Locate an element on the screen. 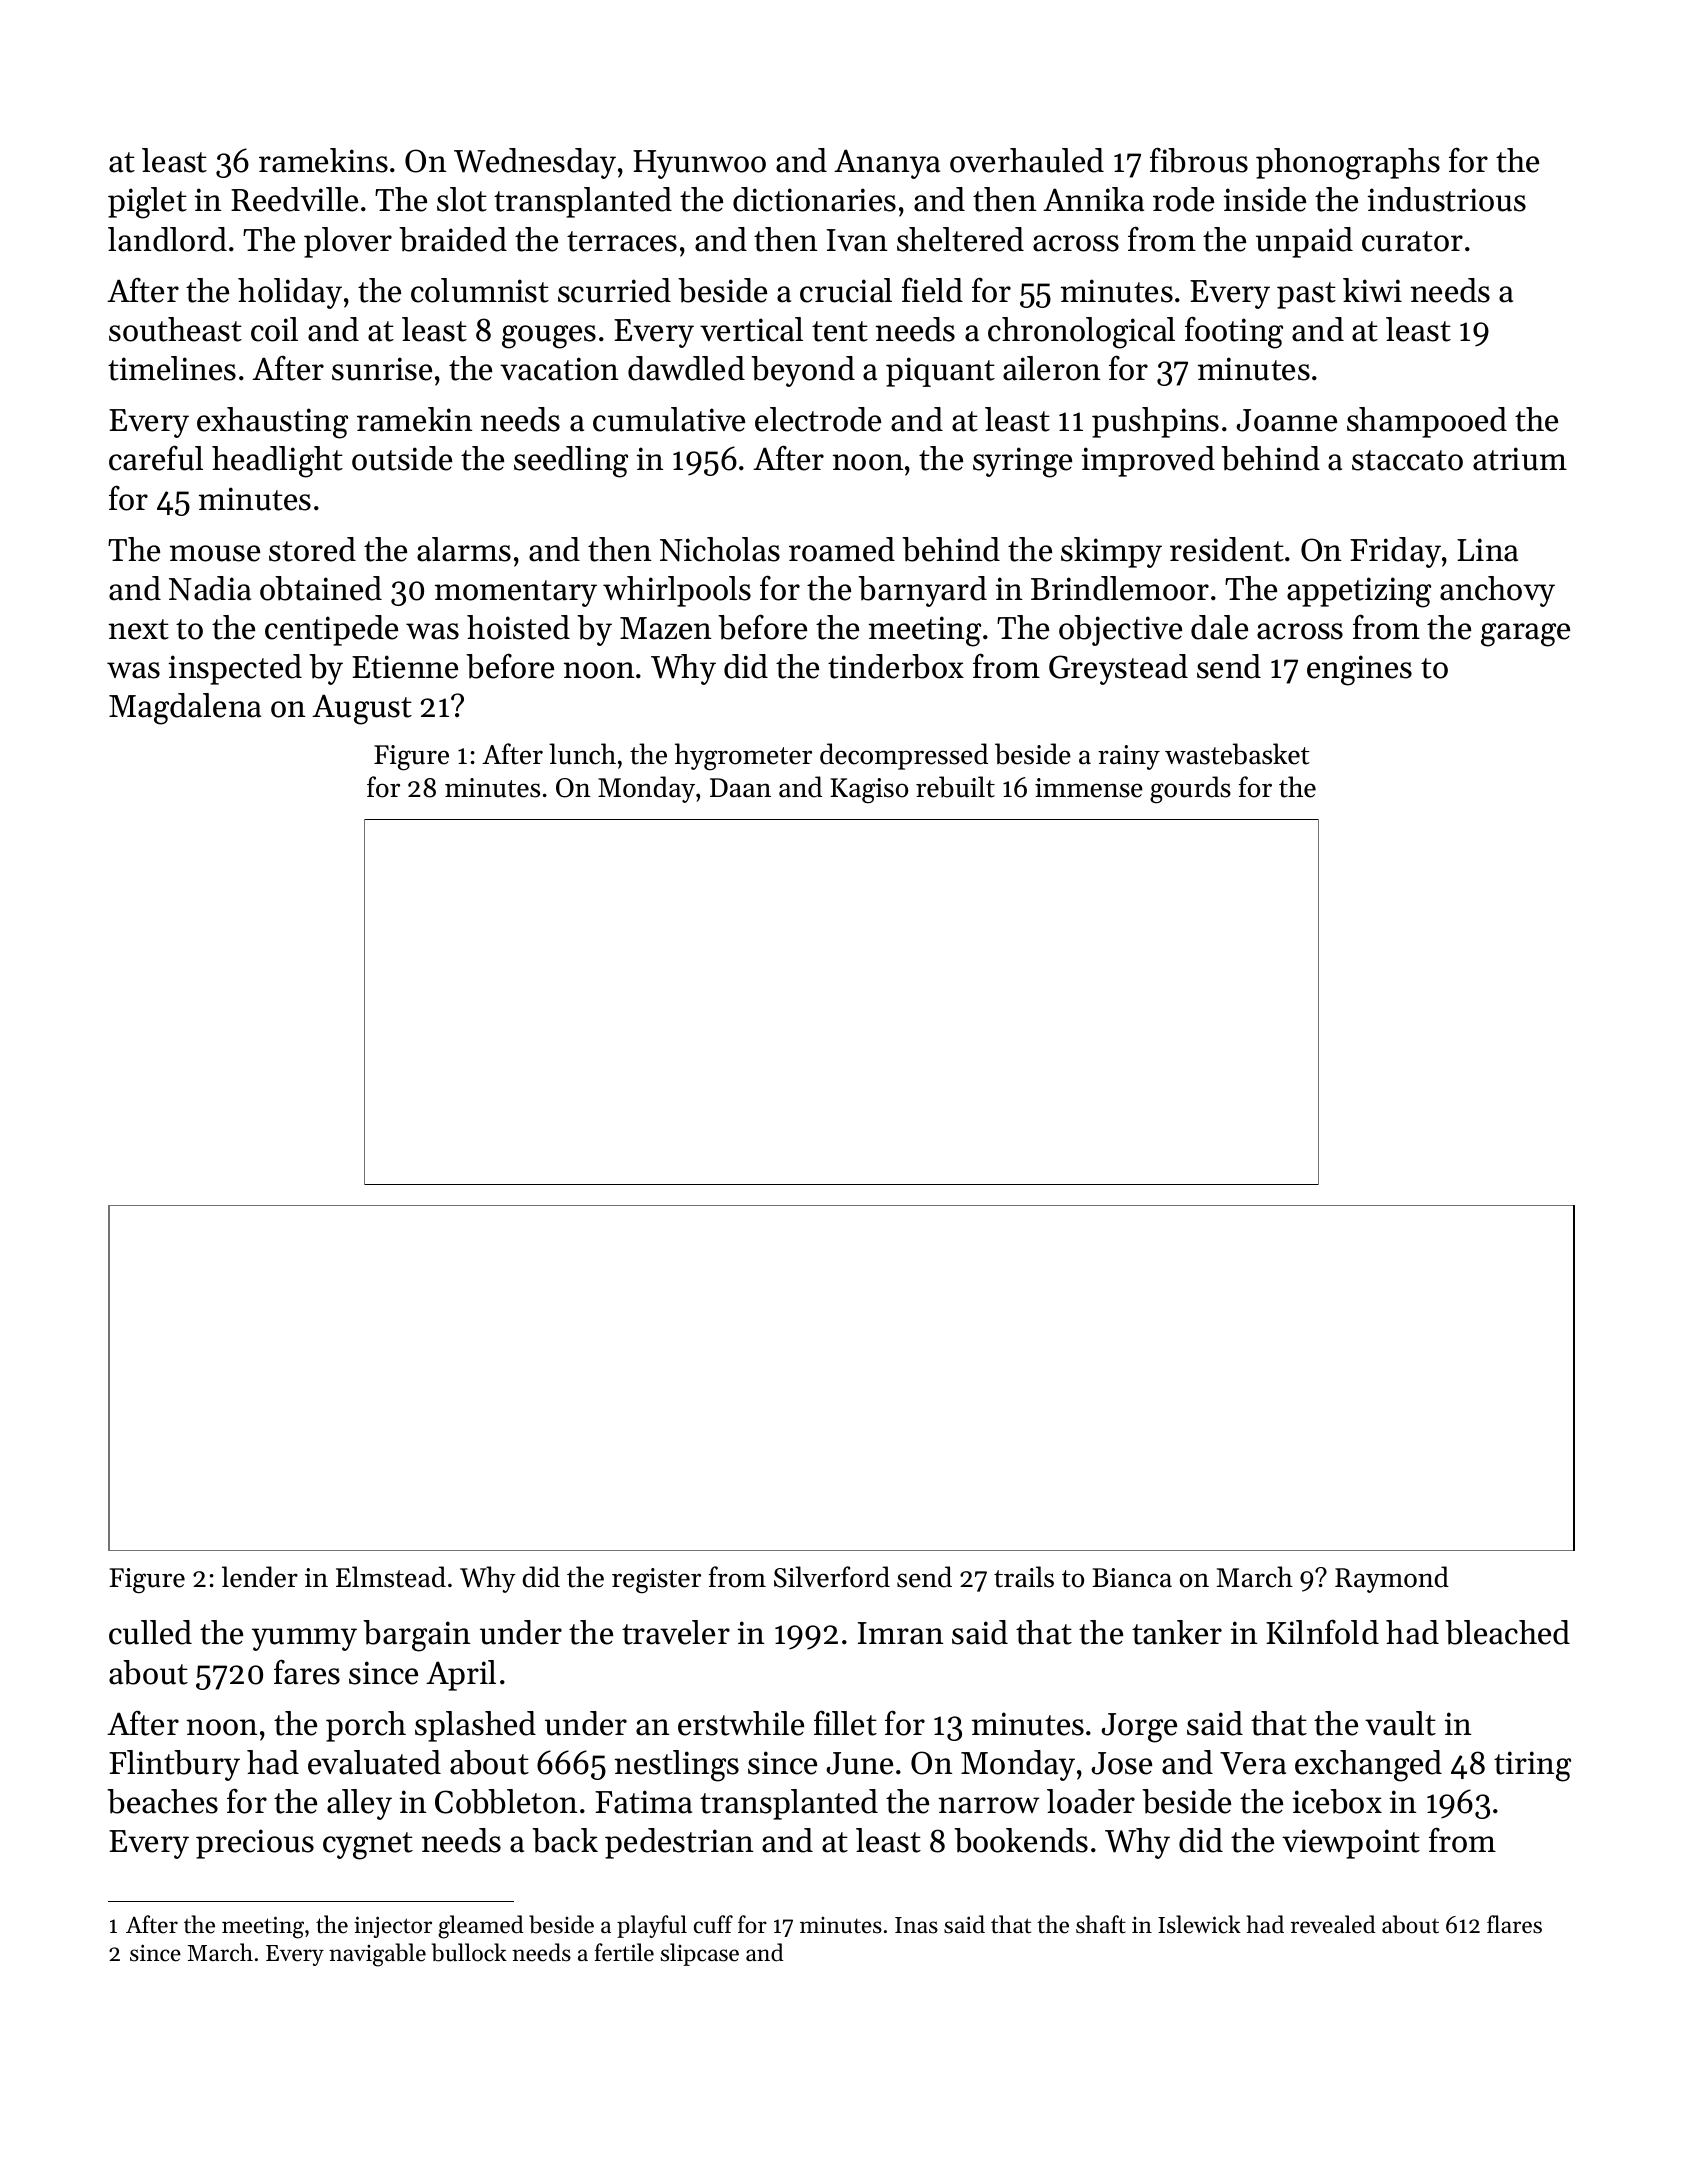 The height and width of the screenshot is (2178, 1683). phonographs is located at coordinates (1348, 164).
